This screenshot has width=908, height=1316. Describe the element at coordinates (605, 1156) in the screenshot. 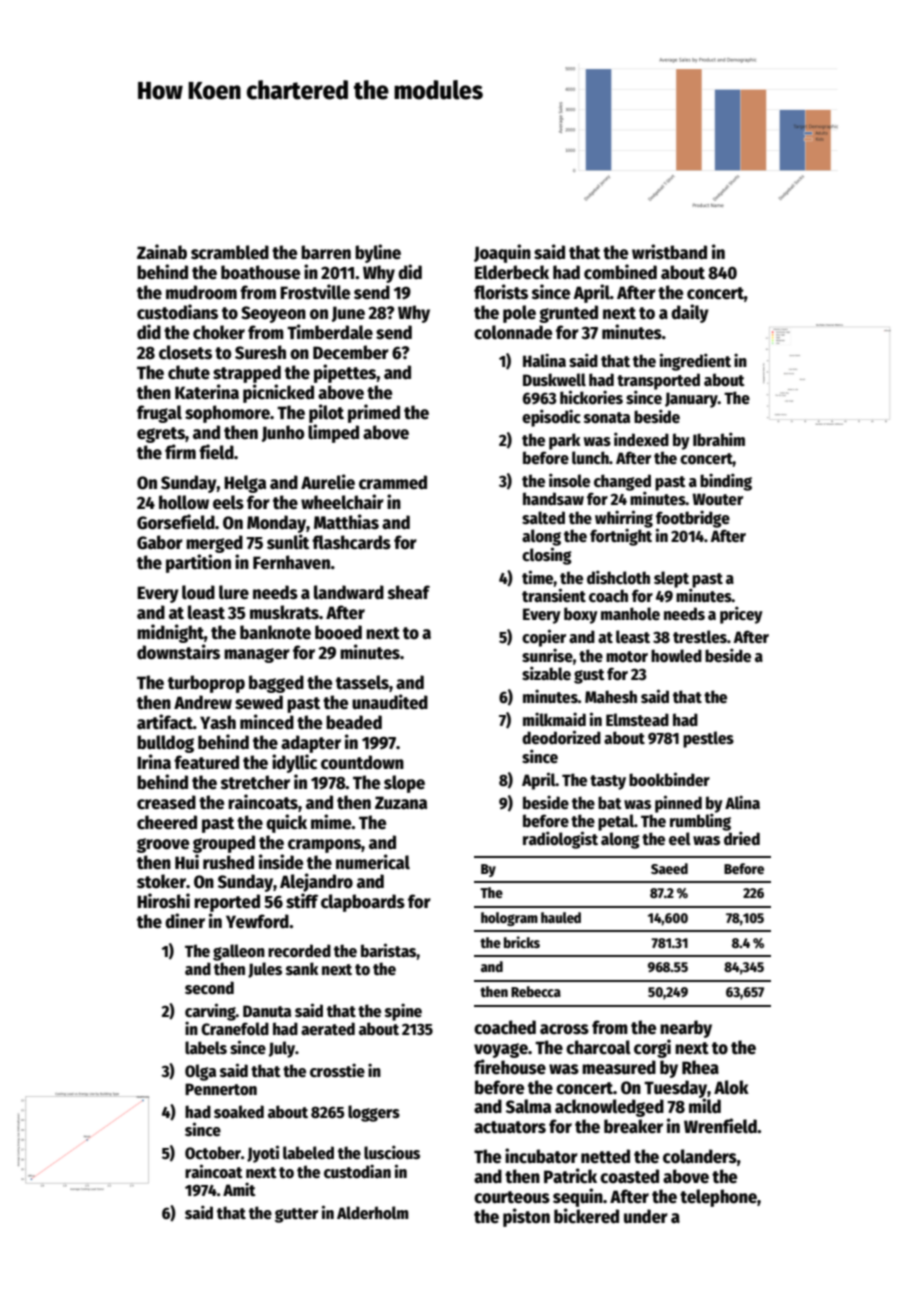

I see `netted` at that location.
